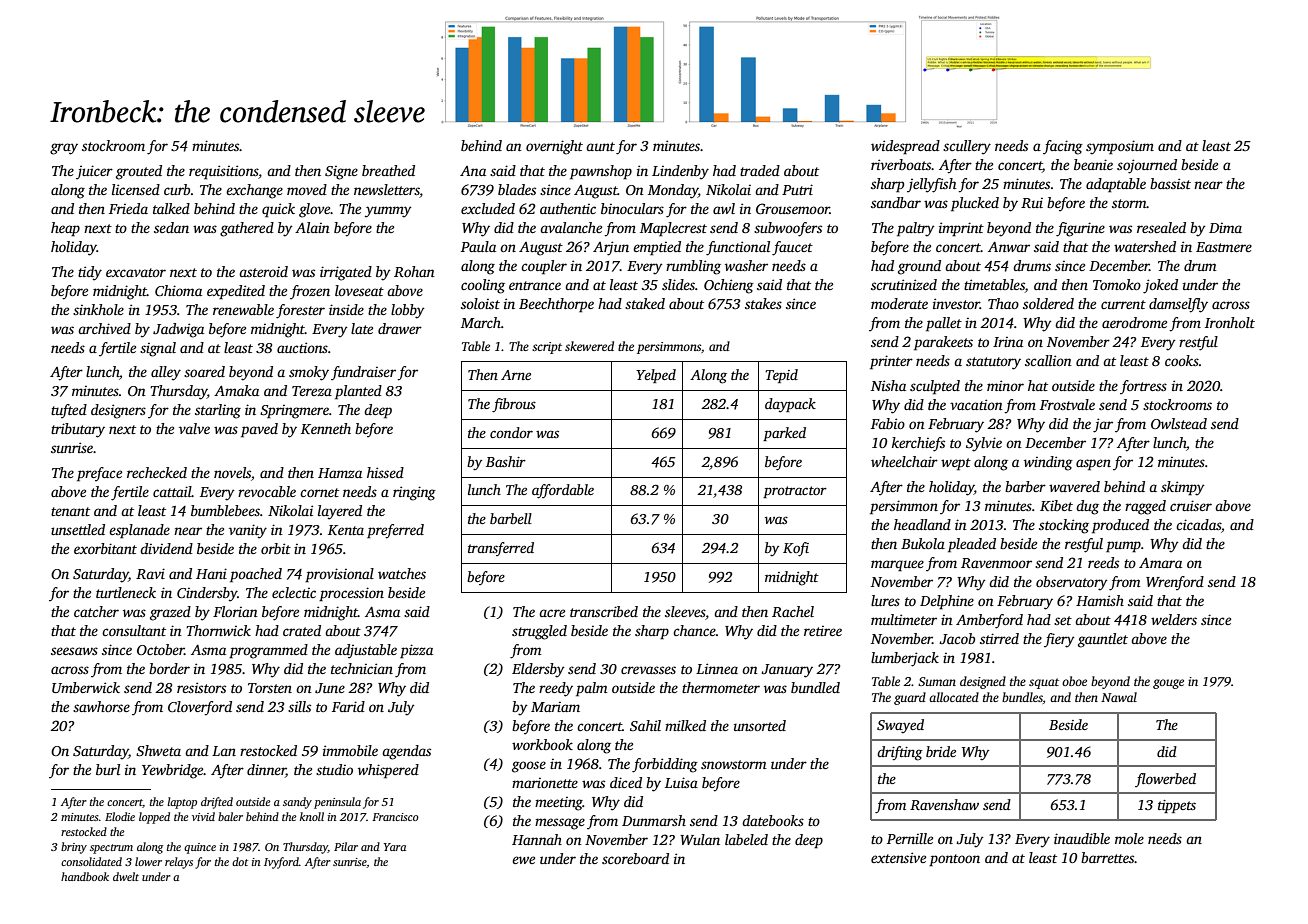  What do you see at coordinates (1129, 838) in the screenshot?
I see `mole` at bounding box center [1129, 838].
